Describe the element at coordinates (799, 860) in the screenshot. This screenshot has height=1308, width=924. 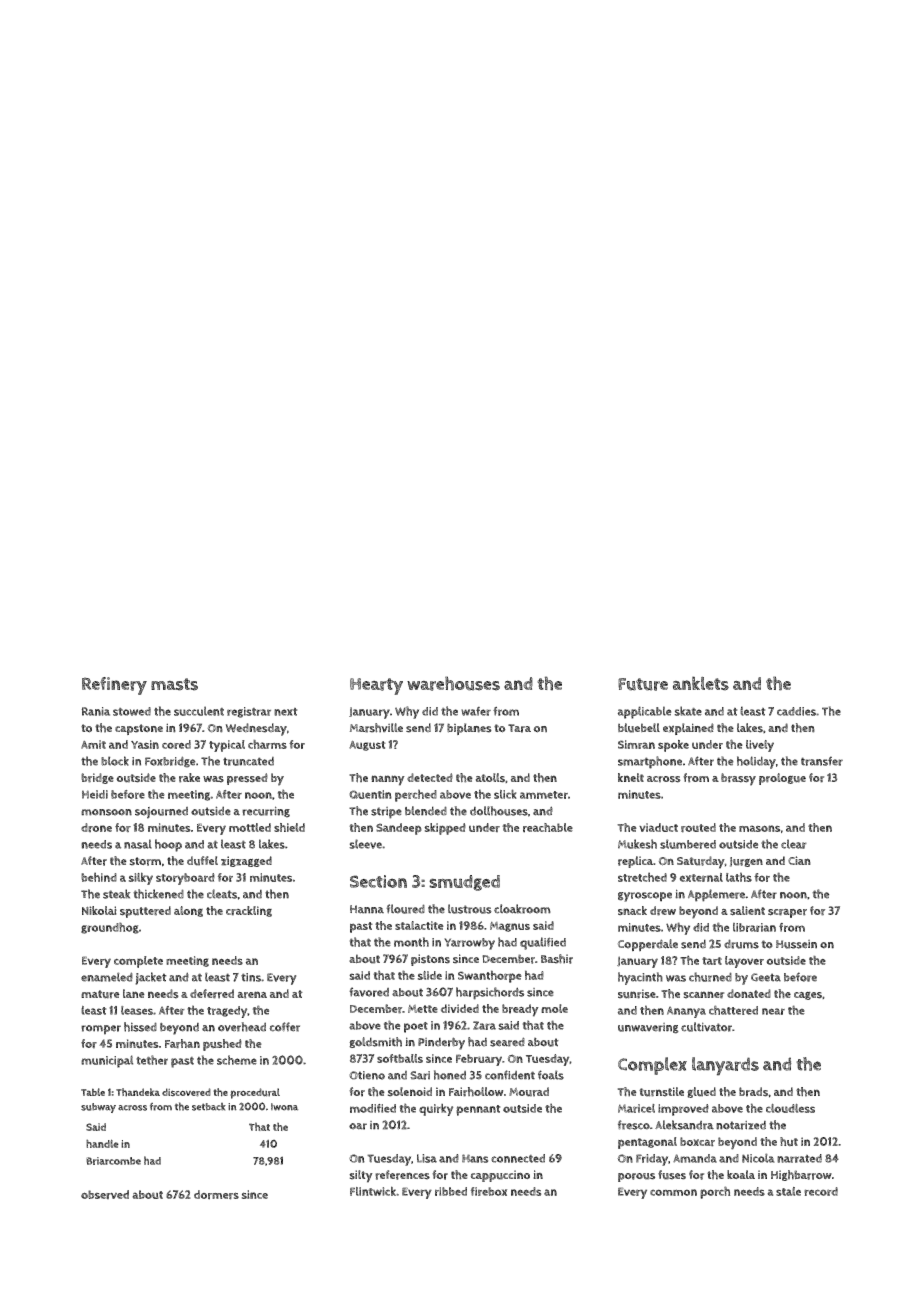
I see `Cian` at that location.
